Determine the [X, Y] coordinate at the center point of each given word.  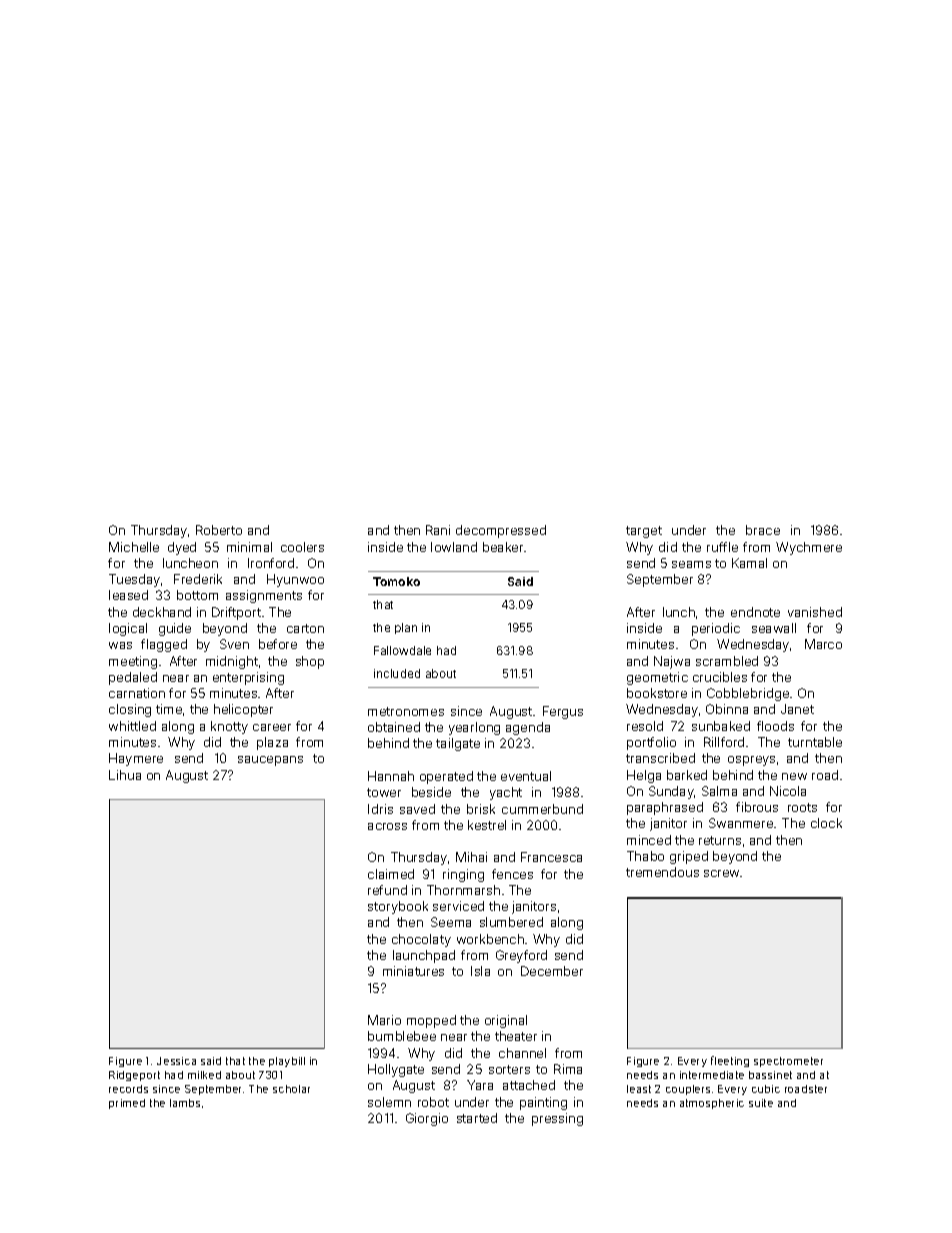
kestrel [487, 825]
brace [763, 530]
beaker [503, 547]
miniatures [413, 971]
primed [127, 1104]
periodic [716, 629]
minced [649, 840]
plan [406, 628]
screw [722, 873]
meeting [133, 662]
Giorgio [427, 1119]
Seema [451, 922]
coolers [302, 547]
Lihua [125, 775]
